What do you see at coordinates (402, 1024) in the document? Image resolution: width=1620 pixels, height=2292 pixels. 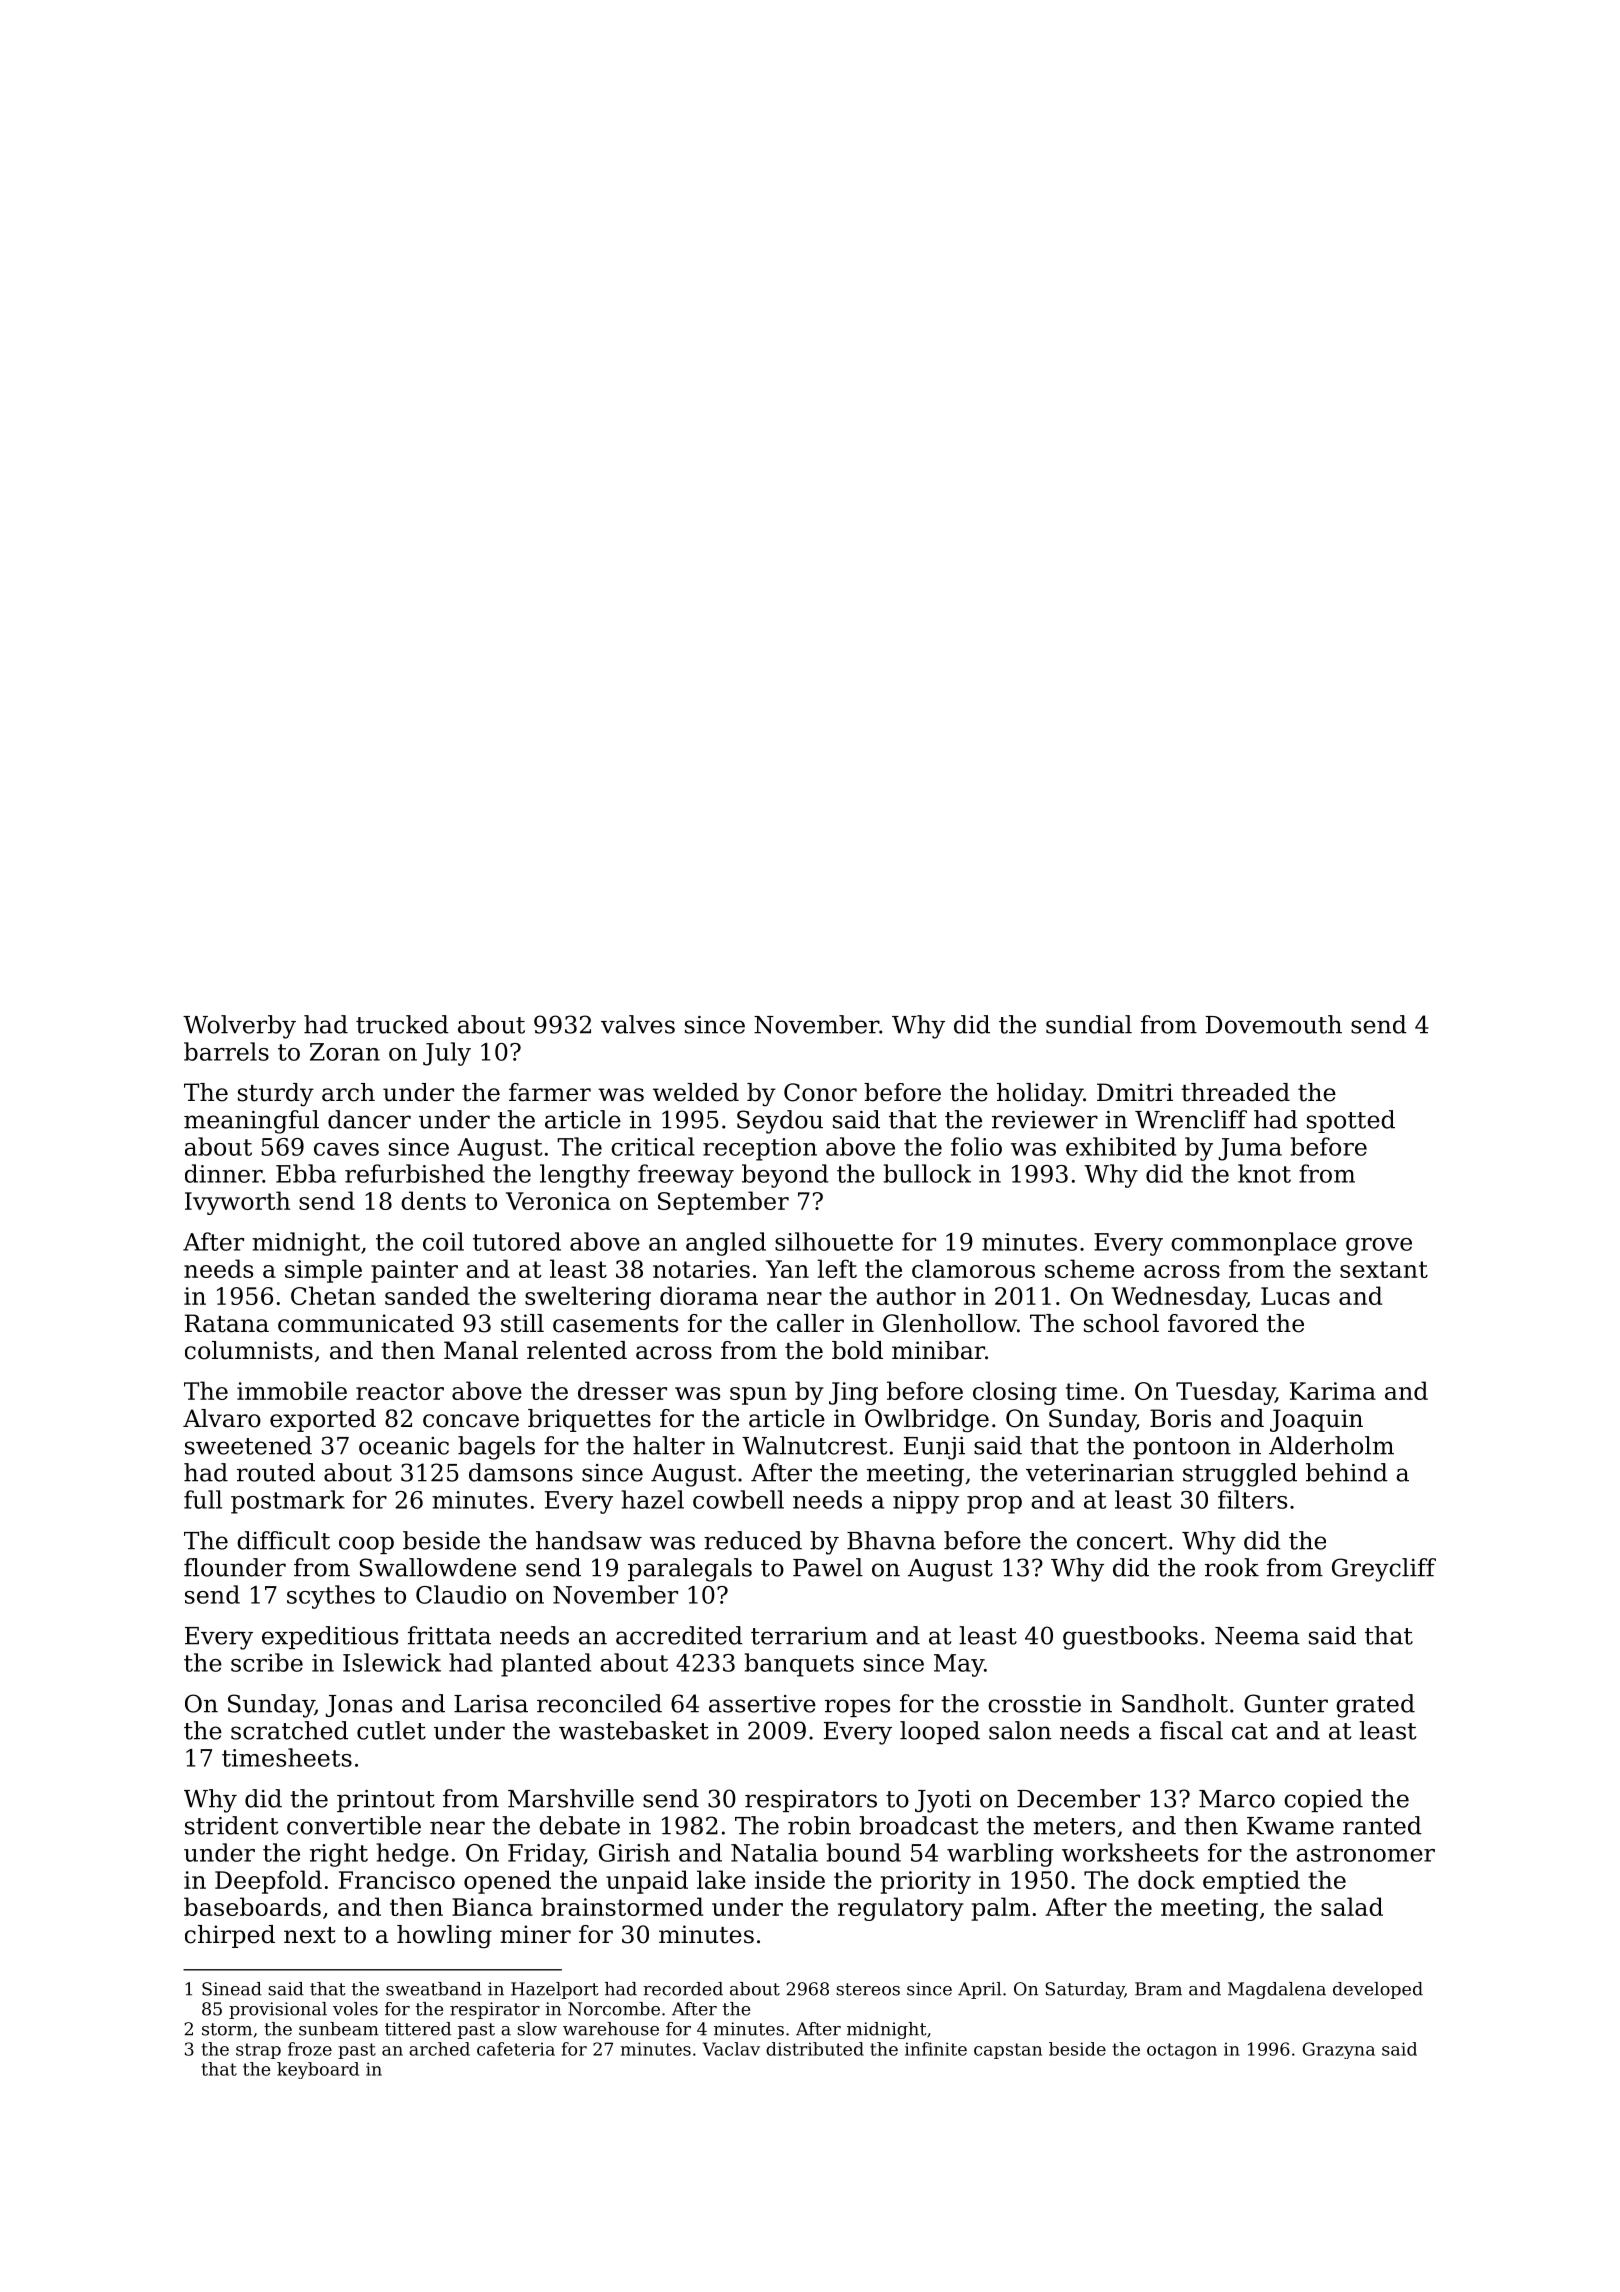 I see `trucked` at bounding box center [402, 1024].
